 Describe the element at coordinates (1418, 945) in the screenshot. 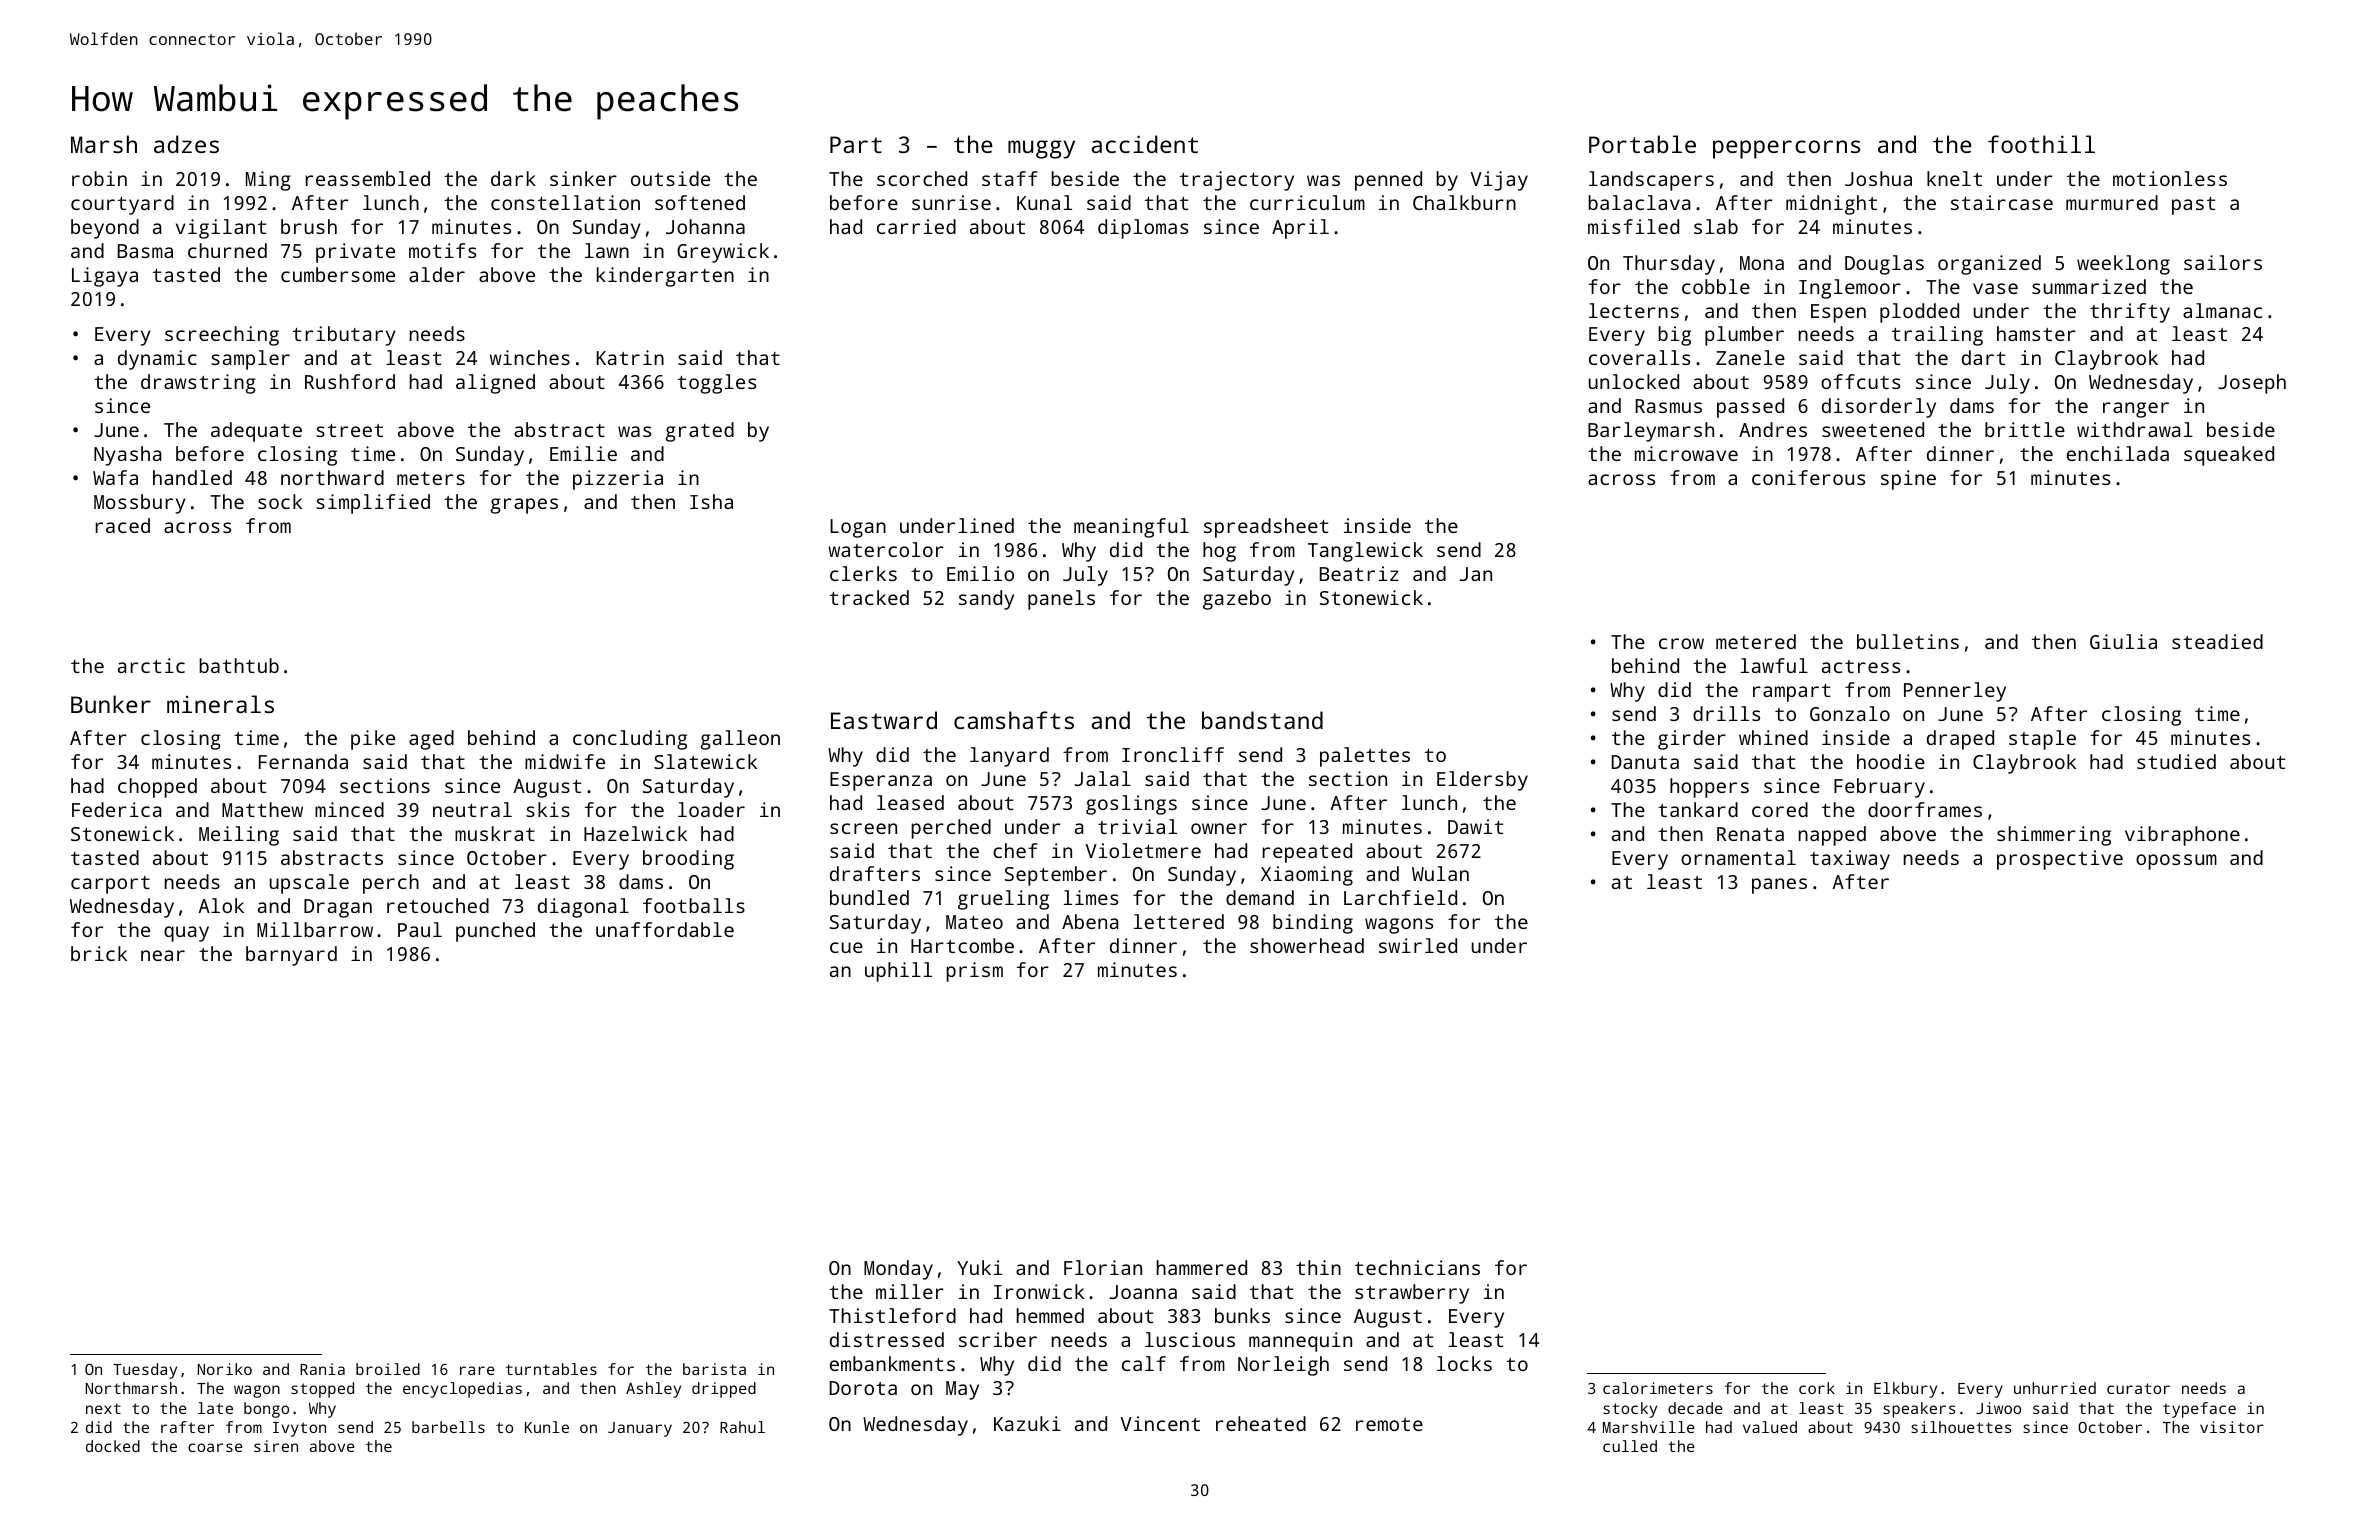

I see `swirled` at that location.
